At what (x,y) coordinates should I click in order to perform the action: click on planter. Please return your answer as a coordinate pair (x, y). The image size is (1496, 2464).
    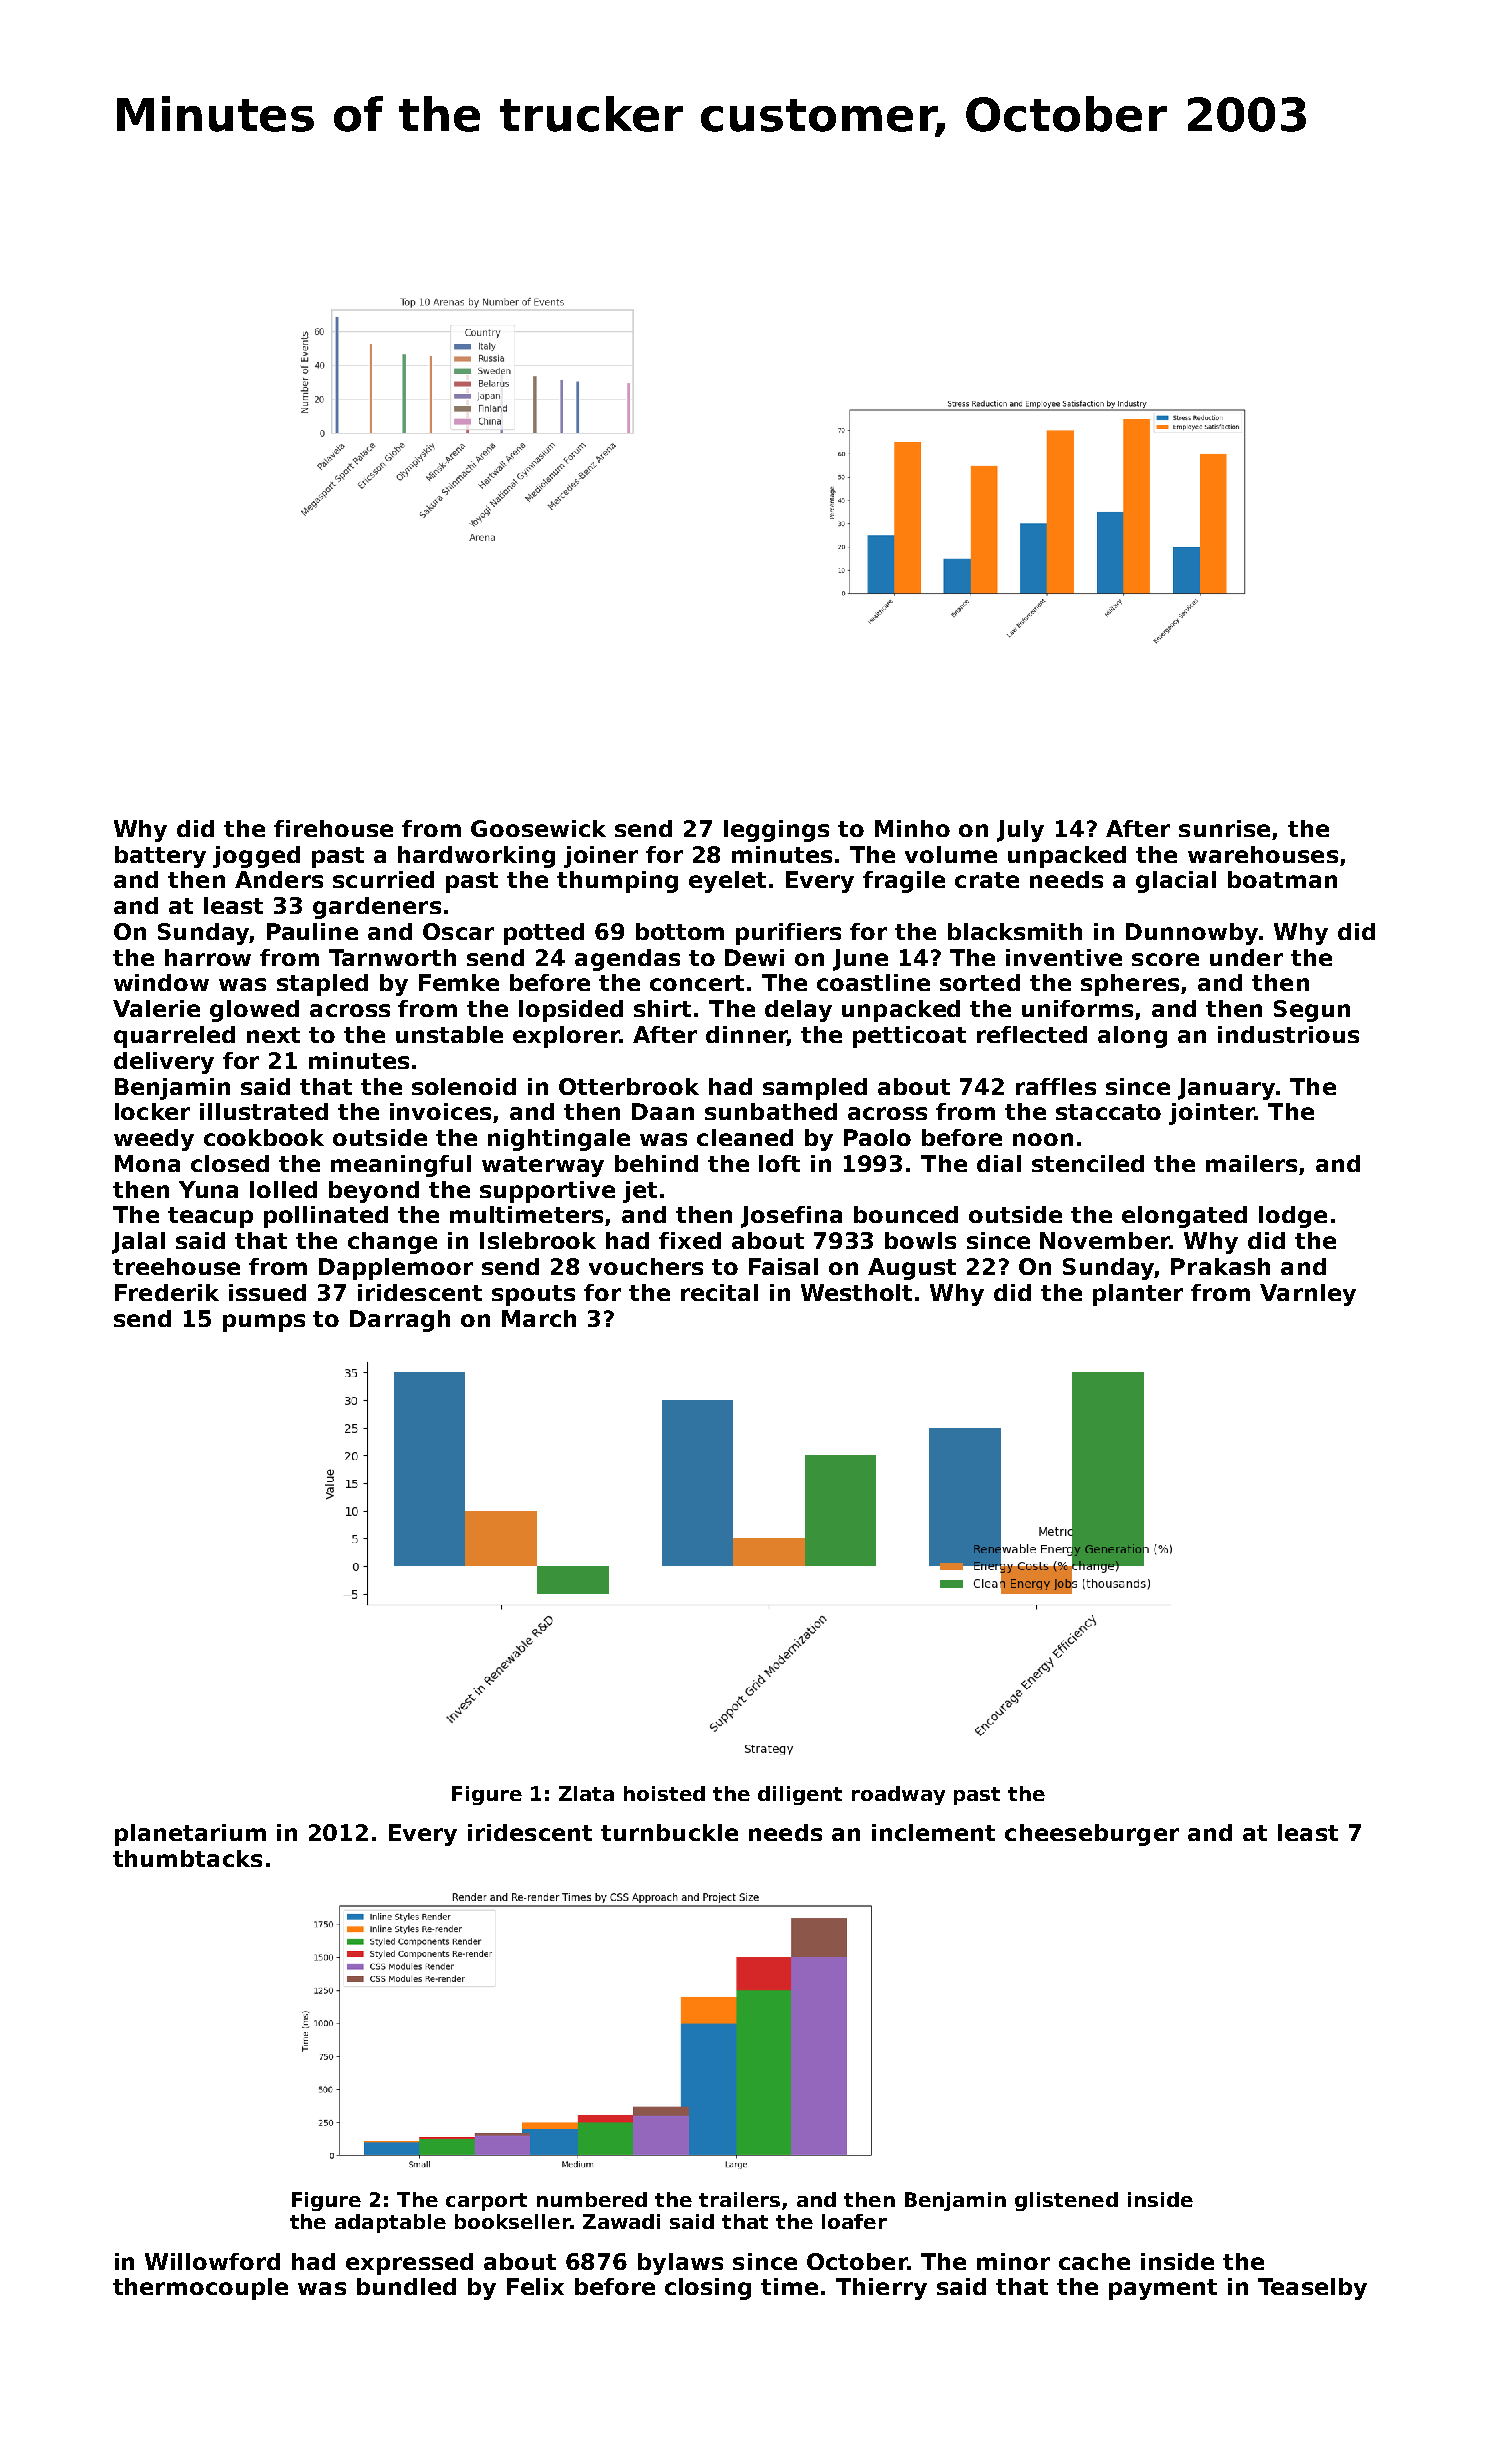
    Looking at the image, I should click on (1138, 1295).
